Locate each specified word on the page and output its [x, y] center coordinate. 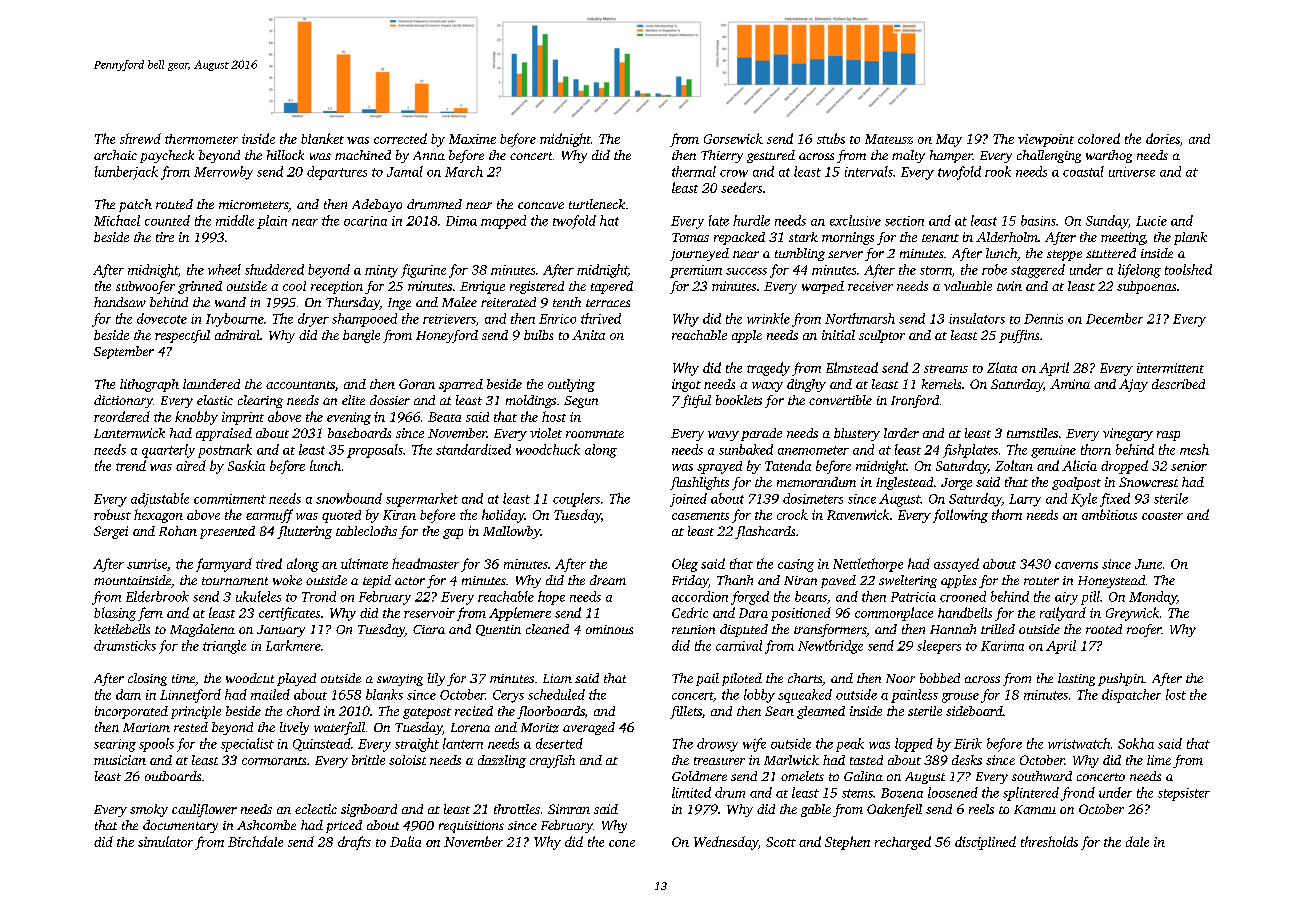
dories [1163, 138]
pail [707, 679]
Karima [1002, 646]
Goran [417, 384]
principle [196, 712]
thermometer [201, 139]
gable [816, 810]
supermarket [422, 500]
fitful [696, 401]
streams [946, 369]
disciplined [985, 843]
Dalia [405, 841]
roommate [595, 434]
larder [901, 433]
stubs [831, 138]
